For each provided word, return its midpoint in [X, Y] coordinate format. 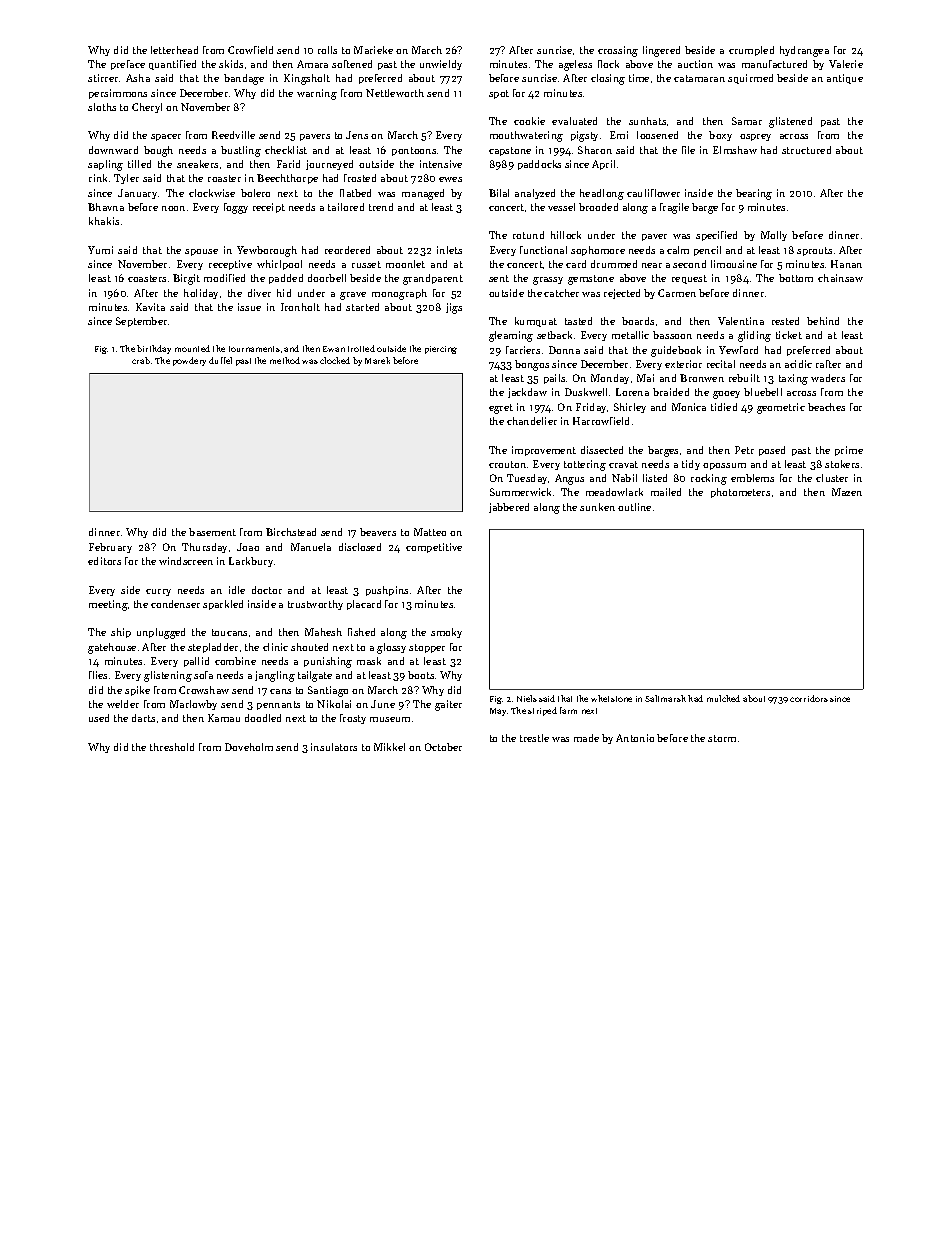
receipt [269, 208]
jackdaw [527, 393]
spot [499, 94]
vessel [561, 207]
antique [845, 79]
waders [828, 378]
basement [212, 532]
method [285, 360]
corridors [809, 698]
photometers [740, 493]
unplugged [161, 633]
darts [143, 718]
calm [678, 250]
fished [361, 632]
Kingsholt [307, 79]
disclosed [360, 547]
